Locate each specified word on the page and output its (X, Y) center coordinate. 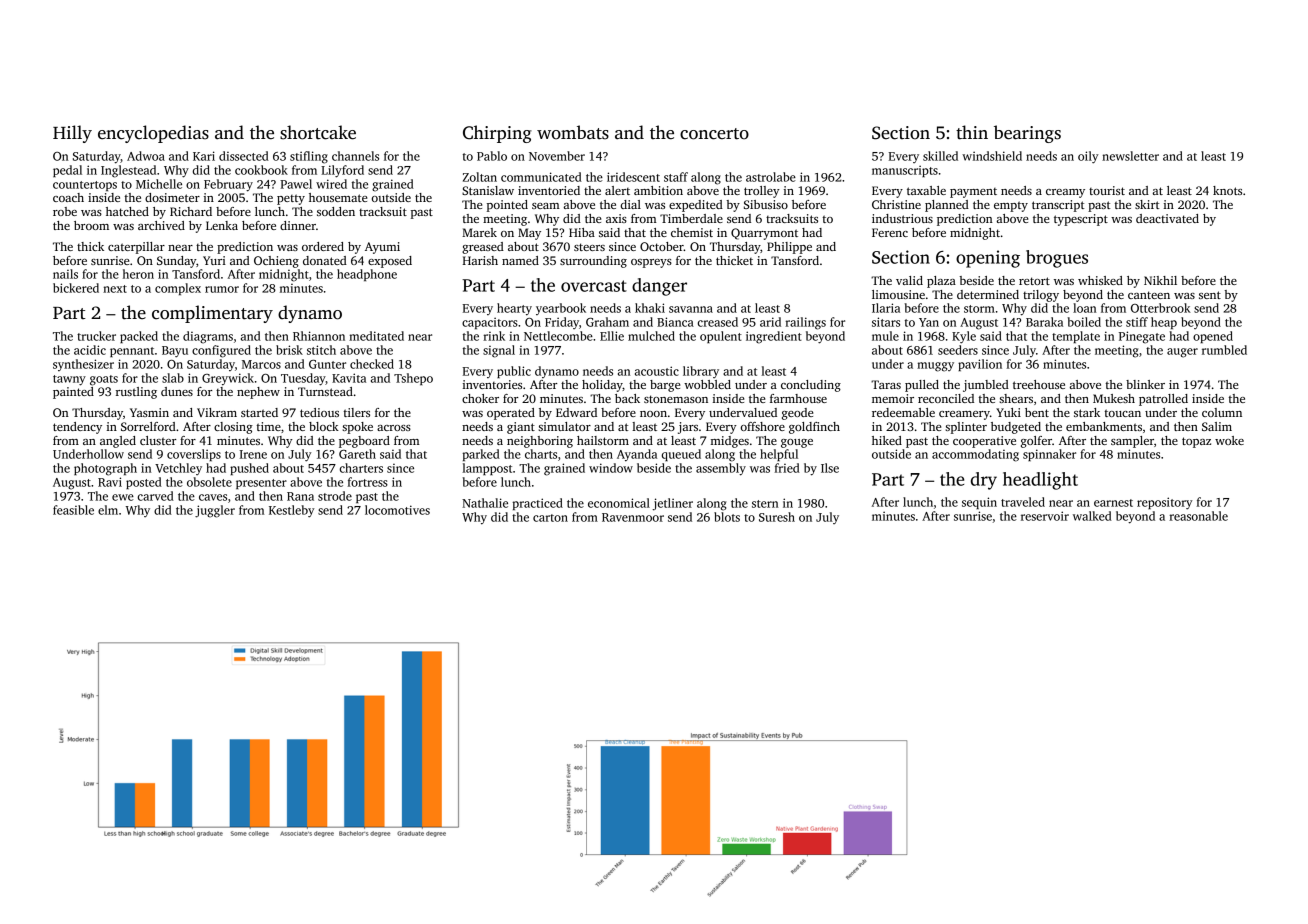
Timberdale (691, 218)
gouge (797, 443)
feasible (73, 510)
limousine (898, 294)
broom (91, 225)
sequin (979, 503)
